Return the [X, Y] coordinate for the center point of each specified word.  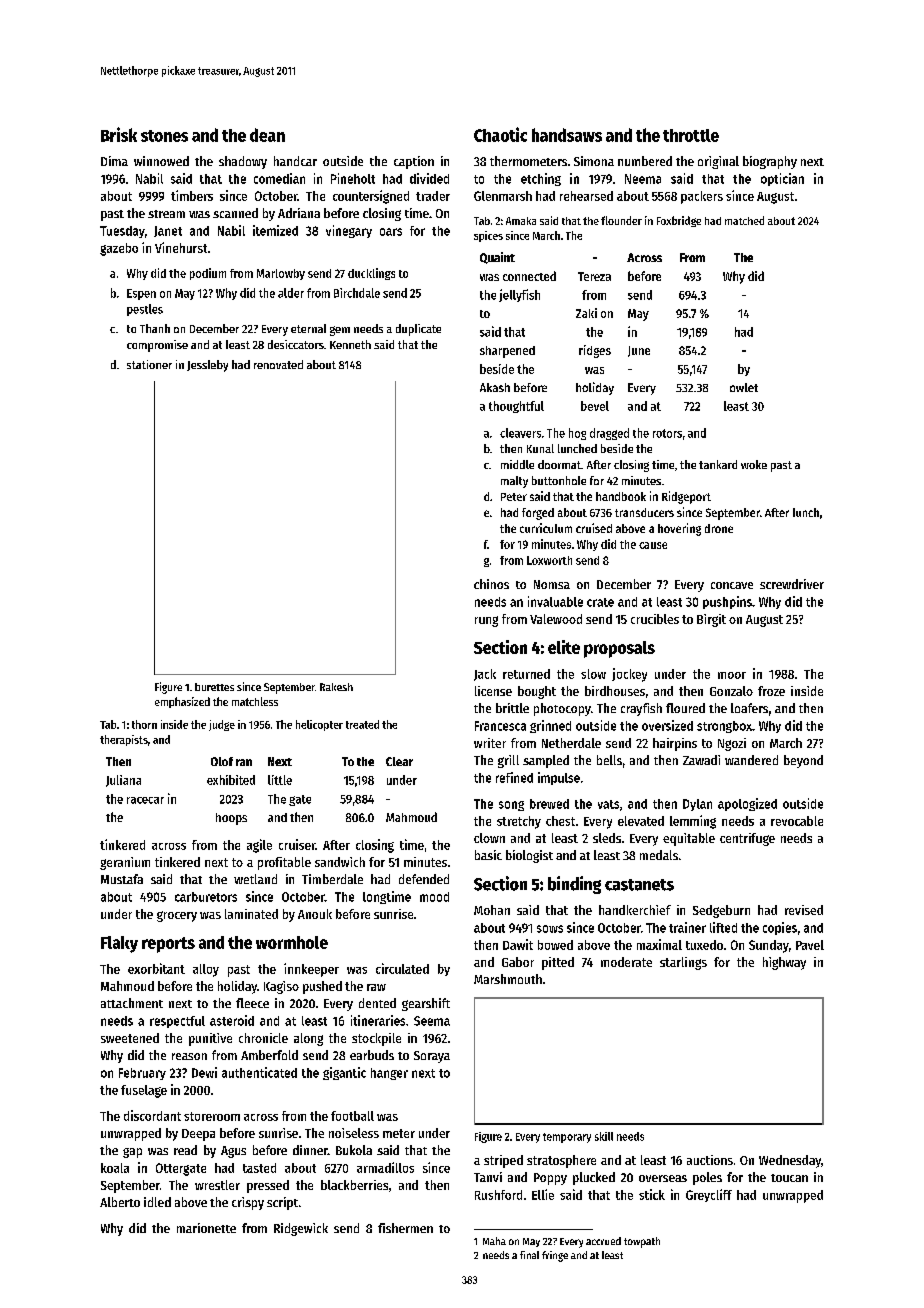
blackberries [354, 1185]
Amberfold [269, 1055]
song [511, 806]
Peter [514, 497]
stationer [149, 364]
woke [754, 464]
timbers [192, 195]
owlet [744, 387]
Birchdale [357, 293]
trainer [687, 927]
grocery [177, 916]
